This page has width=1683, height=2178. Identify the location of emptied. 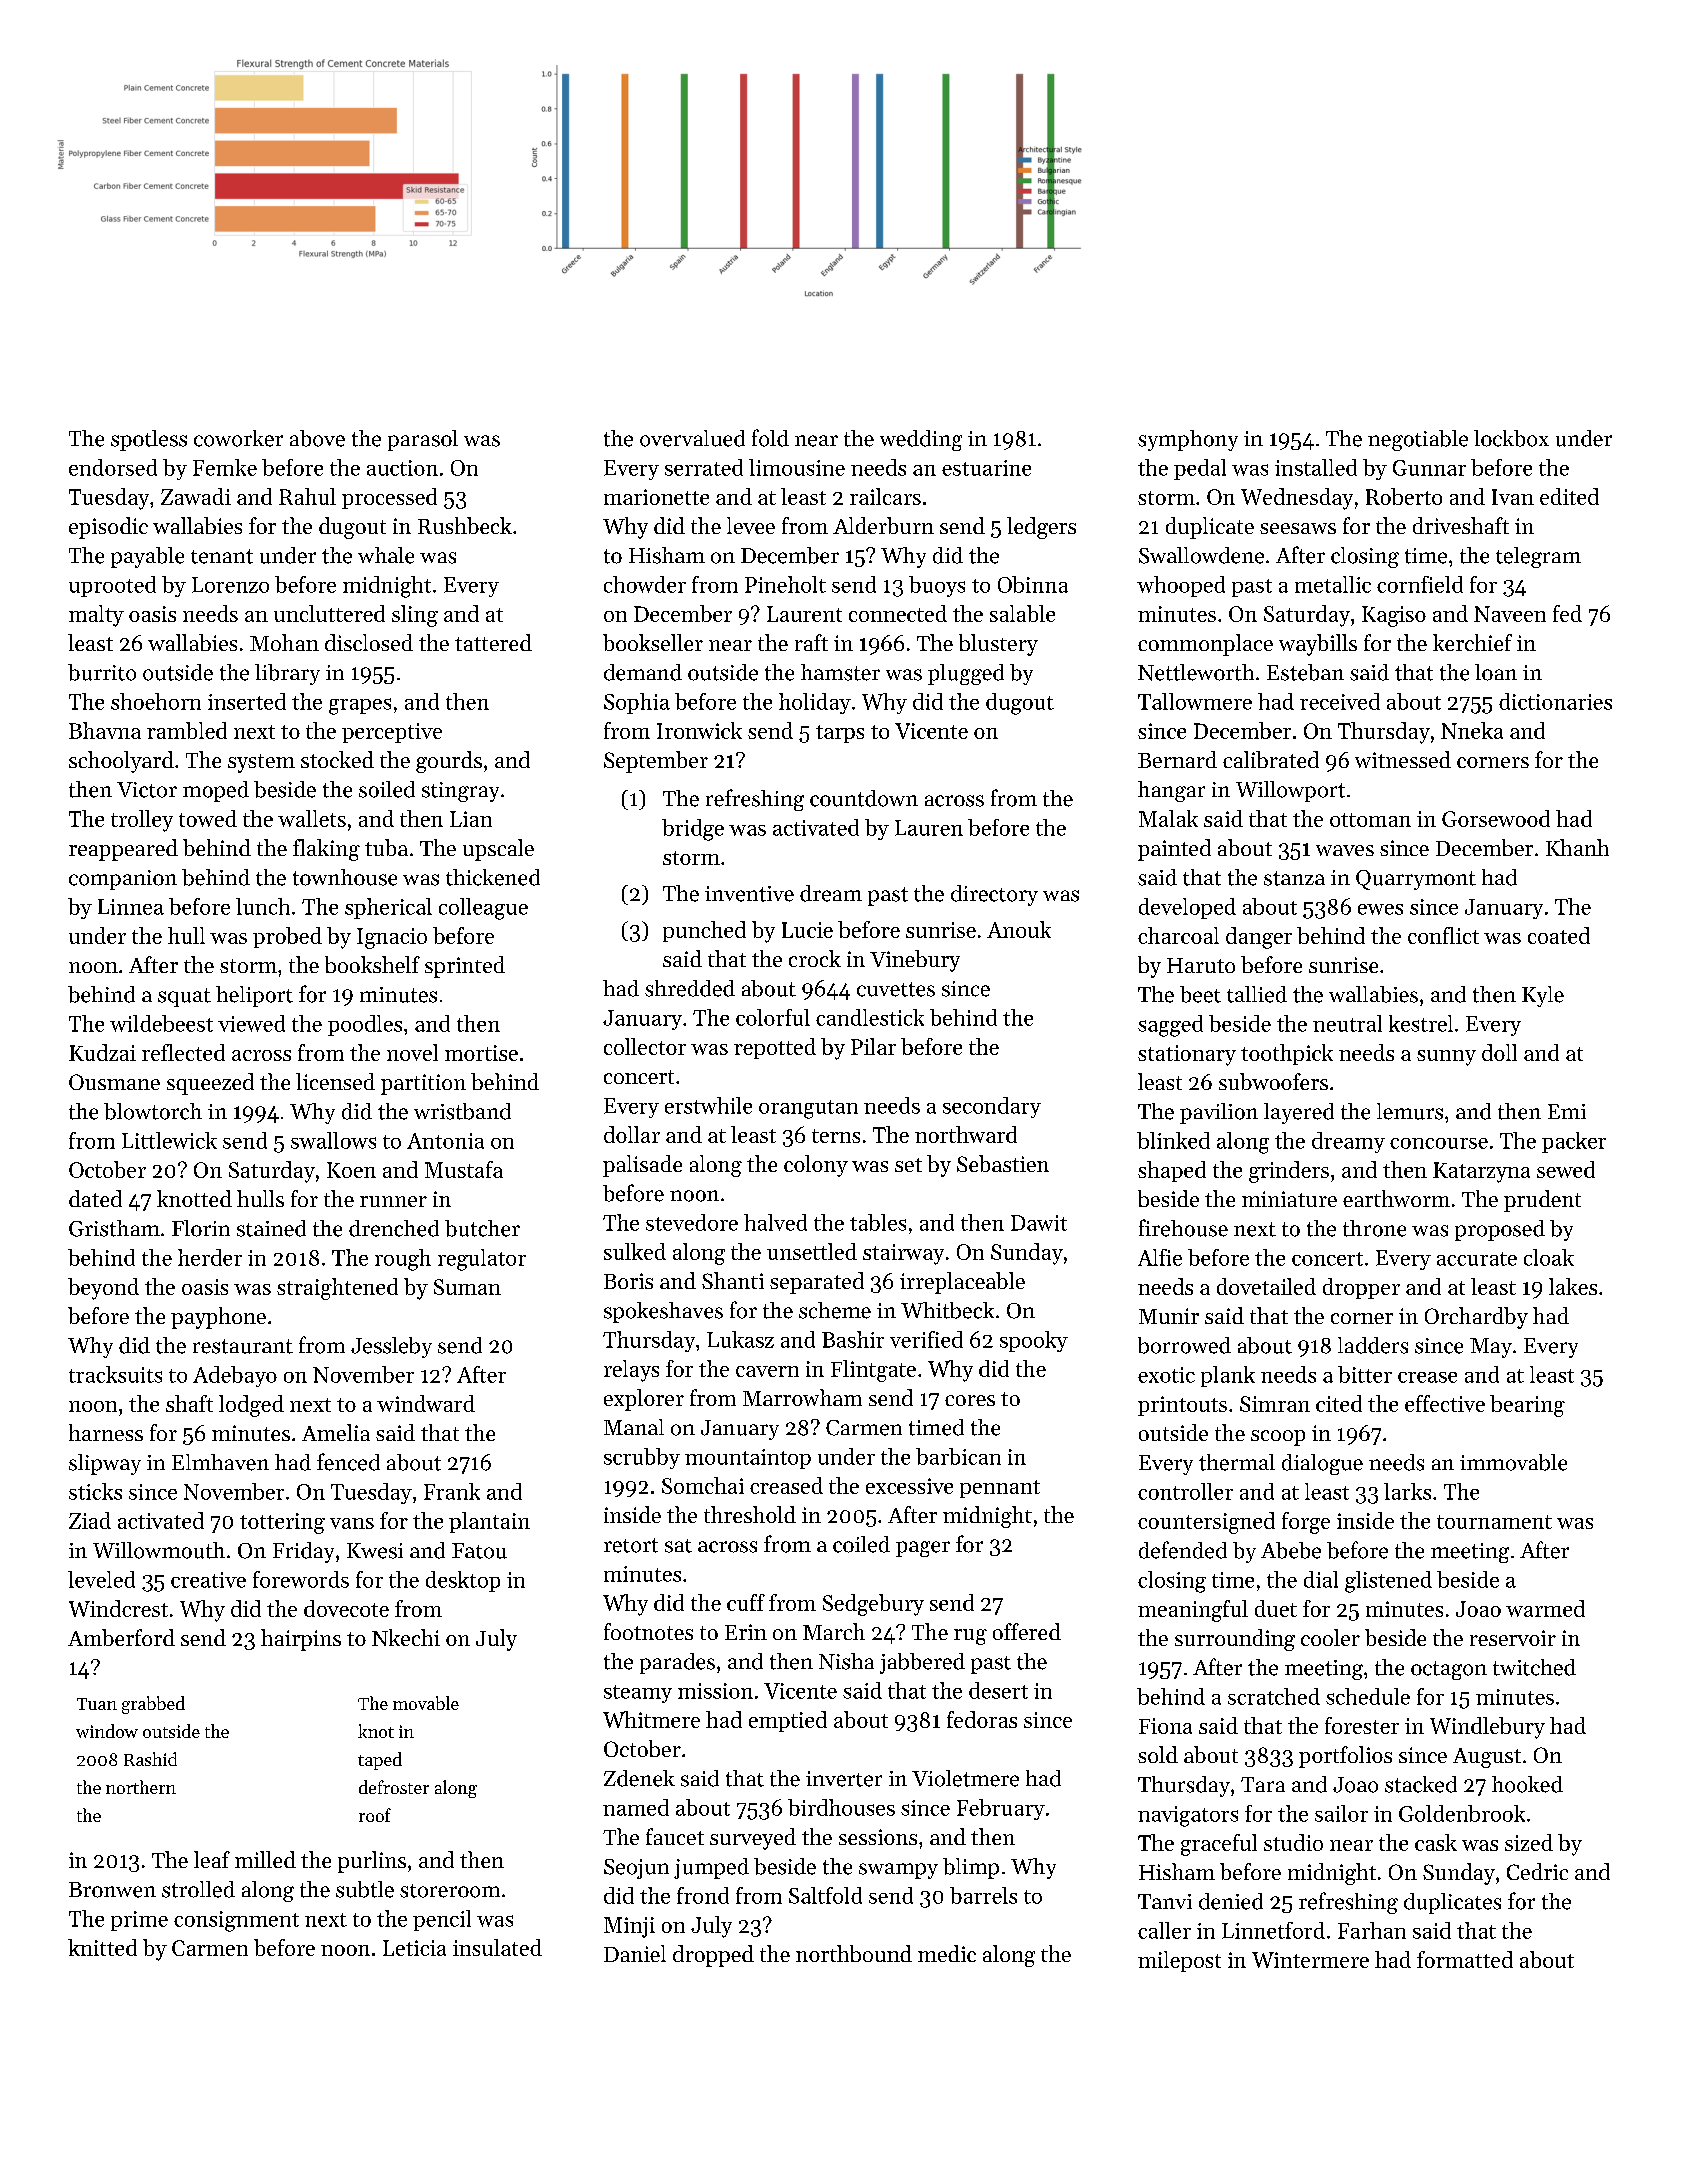
(788, 1721).
